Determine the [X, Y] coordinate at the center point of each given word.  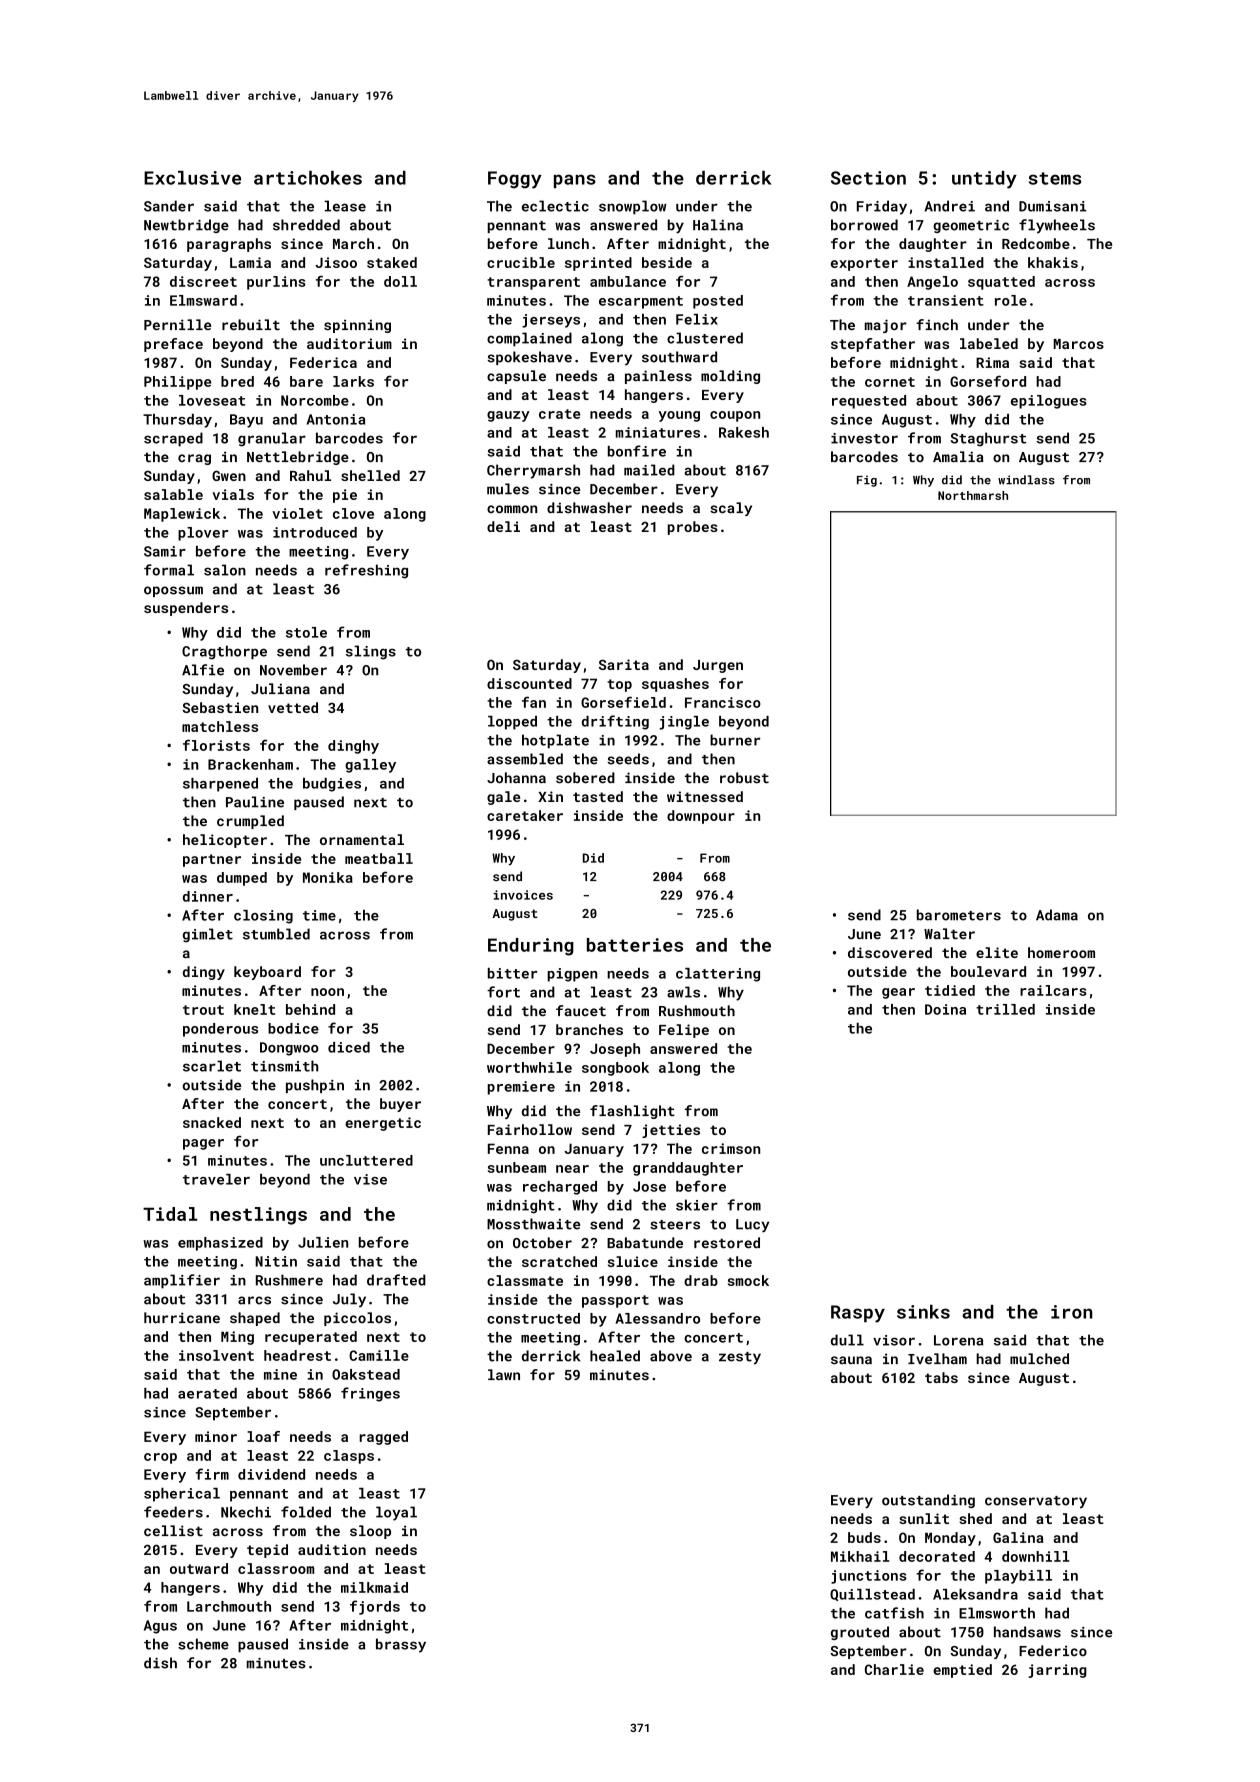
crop [160, 1458]
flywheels [1057, 226]
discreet [203, 281]
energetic [383, 1124]
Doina [945, 1009]
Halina [718, 225]
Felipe [684, 1031]
